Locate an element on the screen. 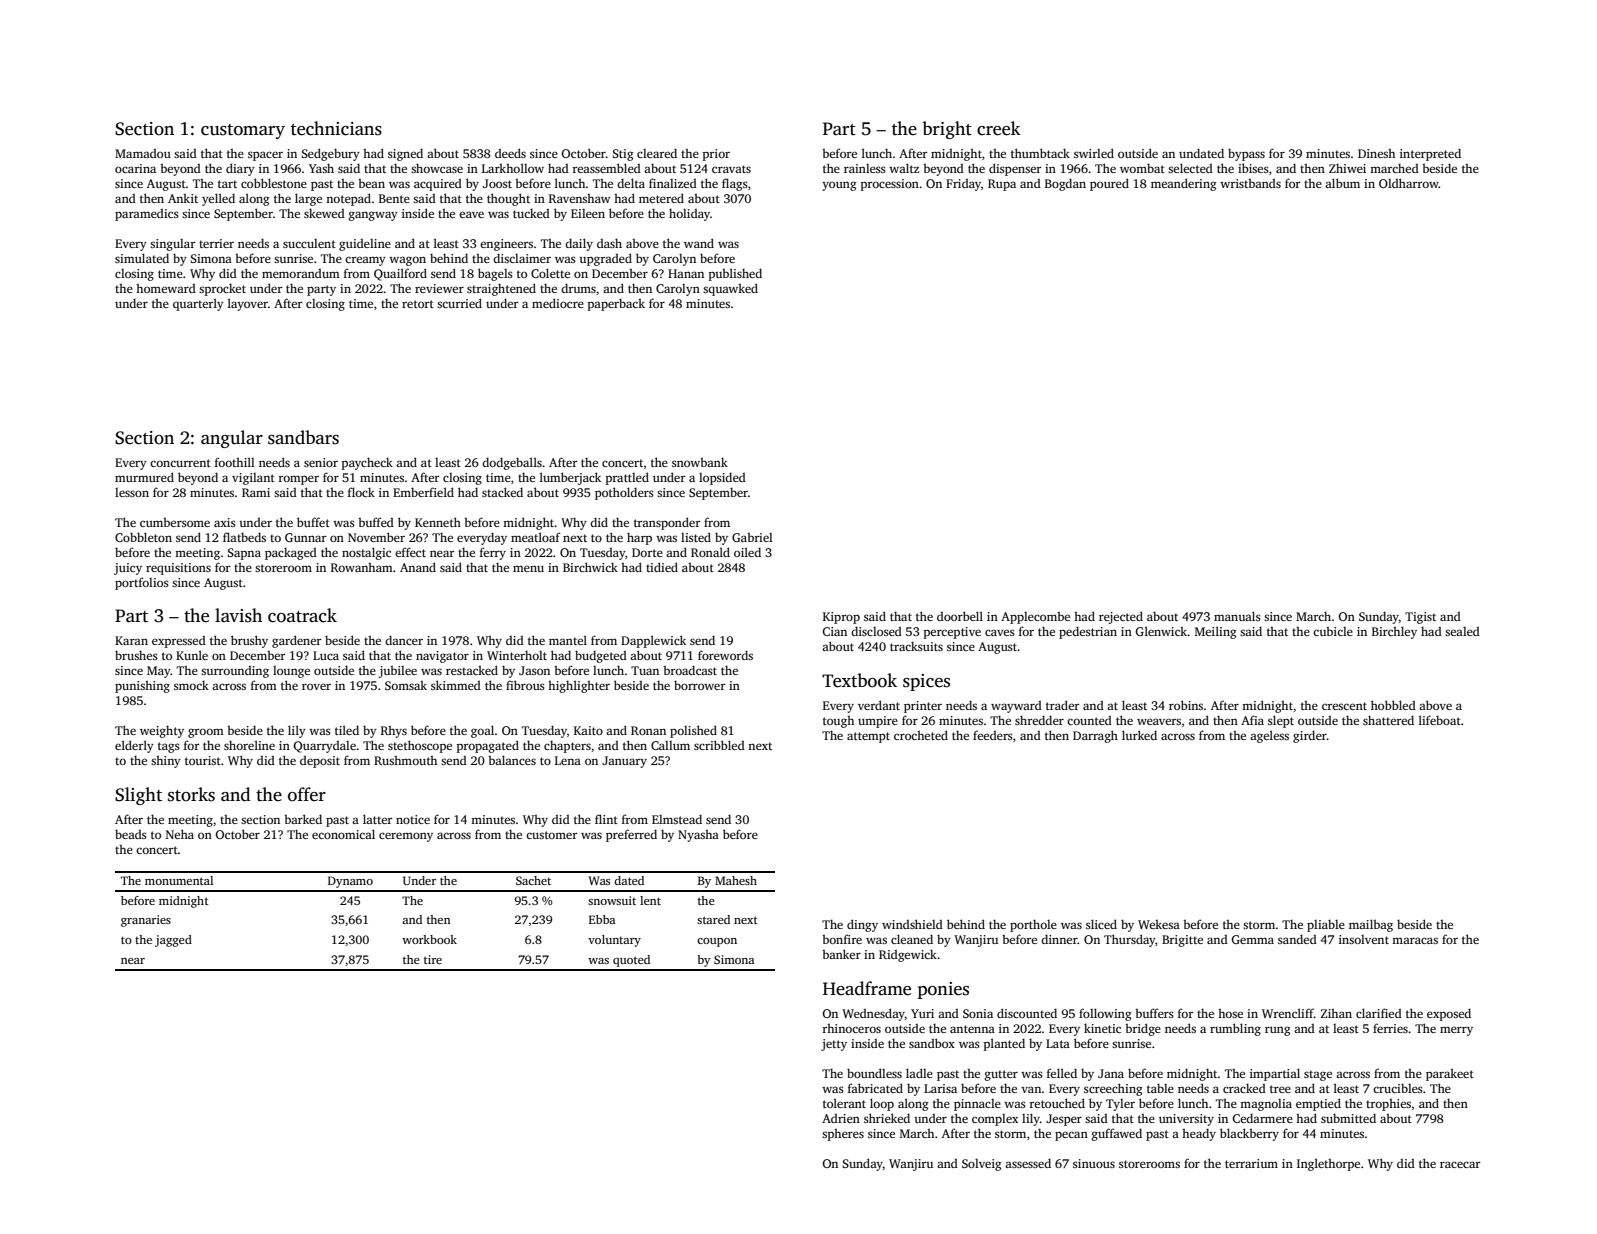  lopsided is located at coordinates (722, 478).
